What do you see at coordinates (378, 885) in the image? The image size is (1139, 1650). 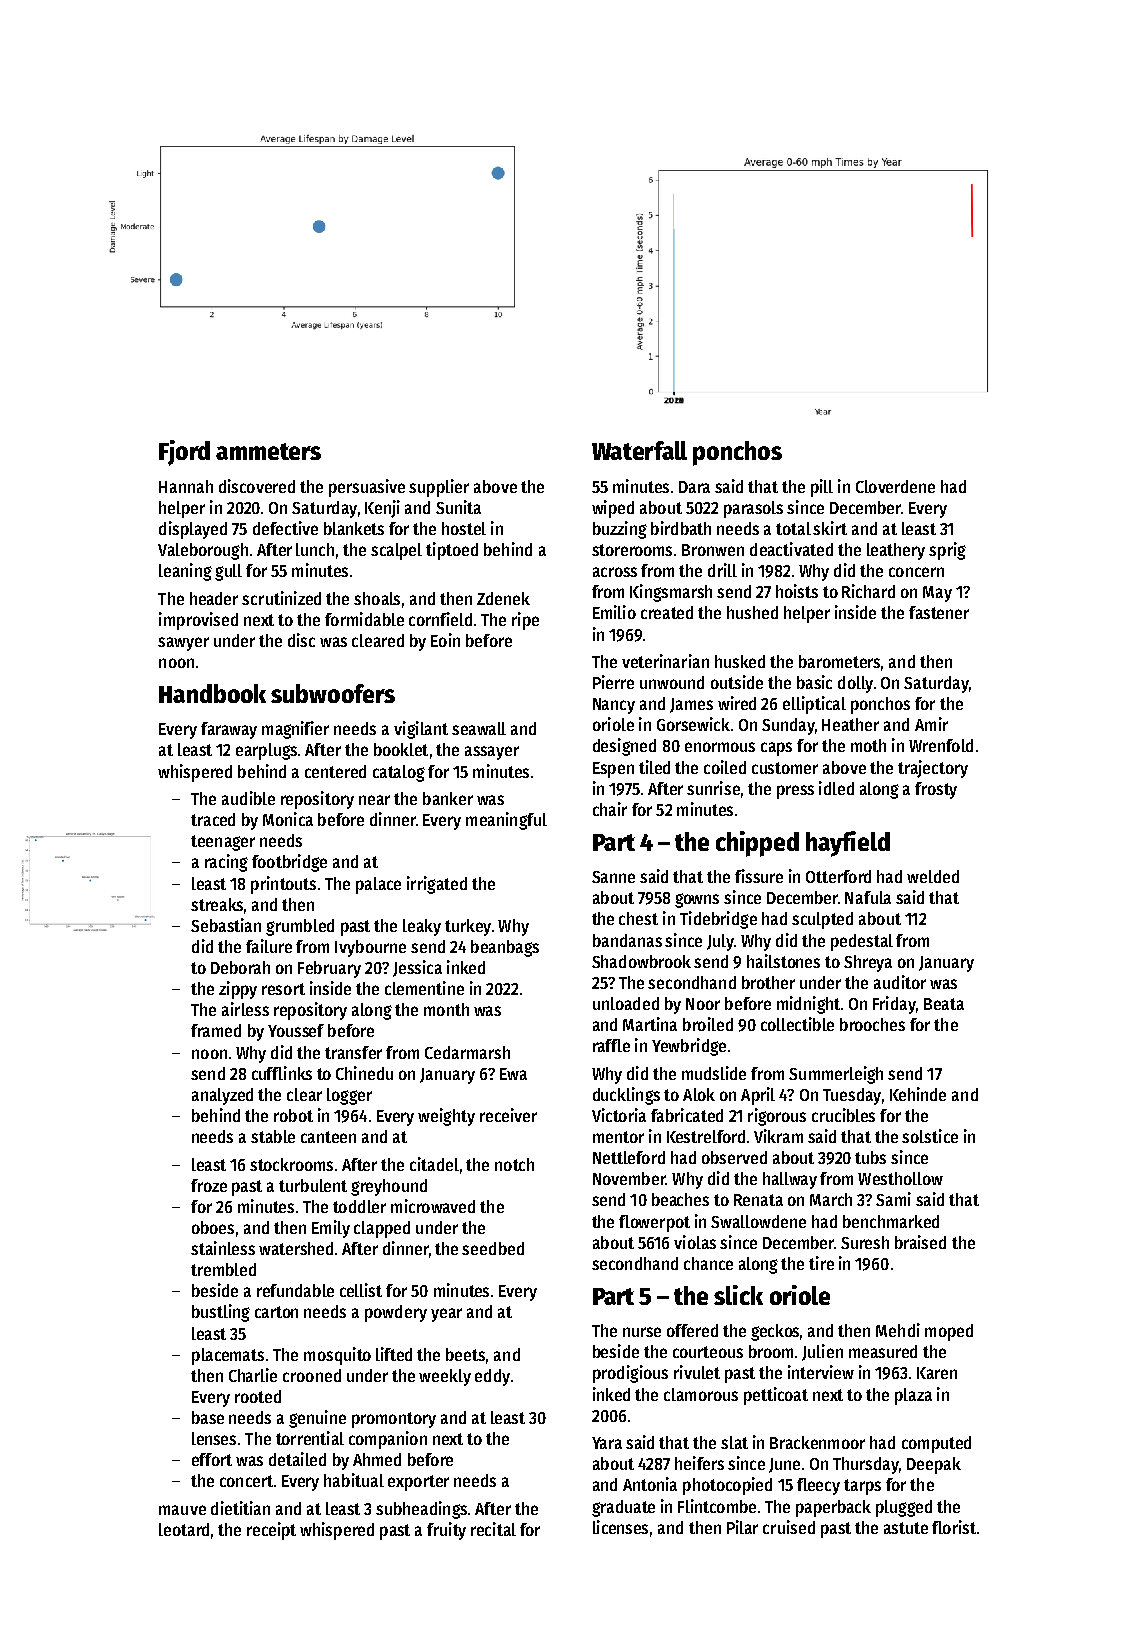 I see `palace` at bounding box center [378, 885].
